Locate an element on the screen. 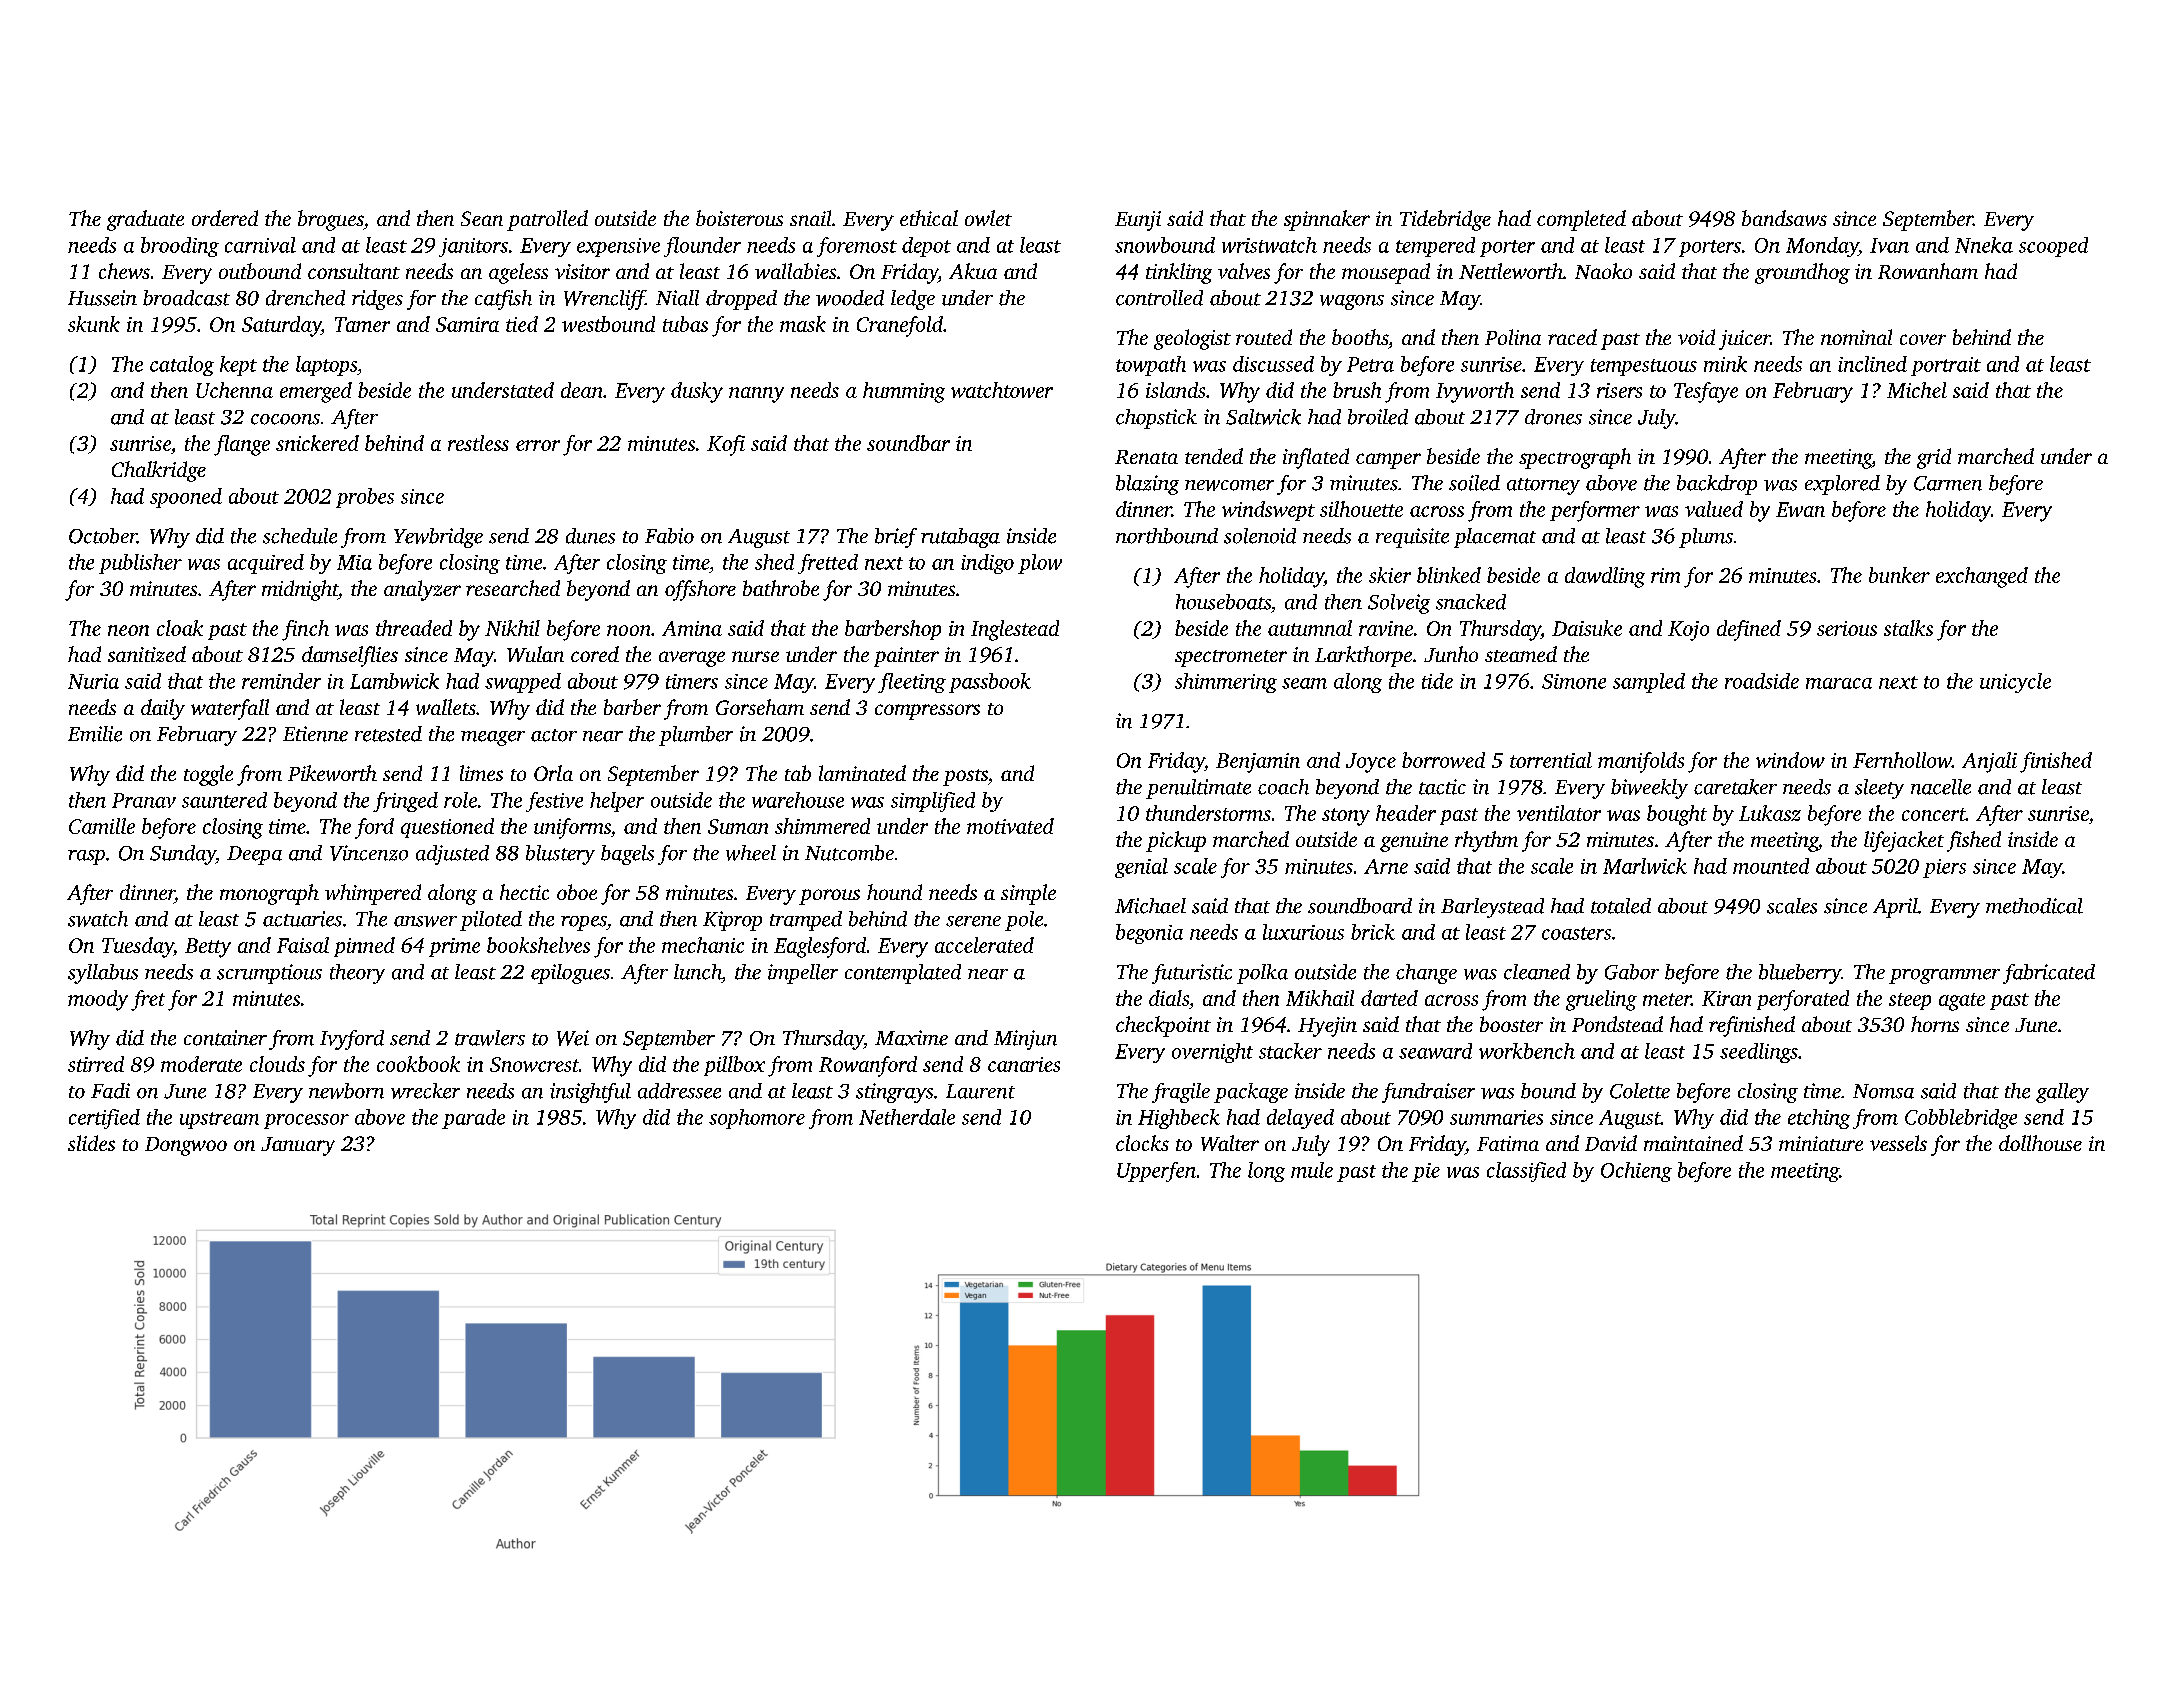  hectic is located at coordinates (524, 892).
